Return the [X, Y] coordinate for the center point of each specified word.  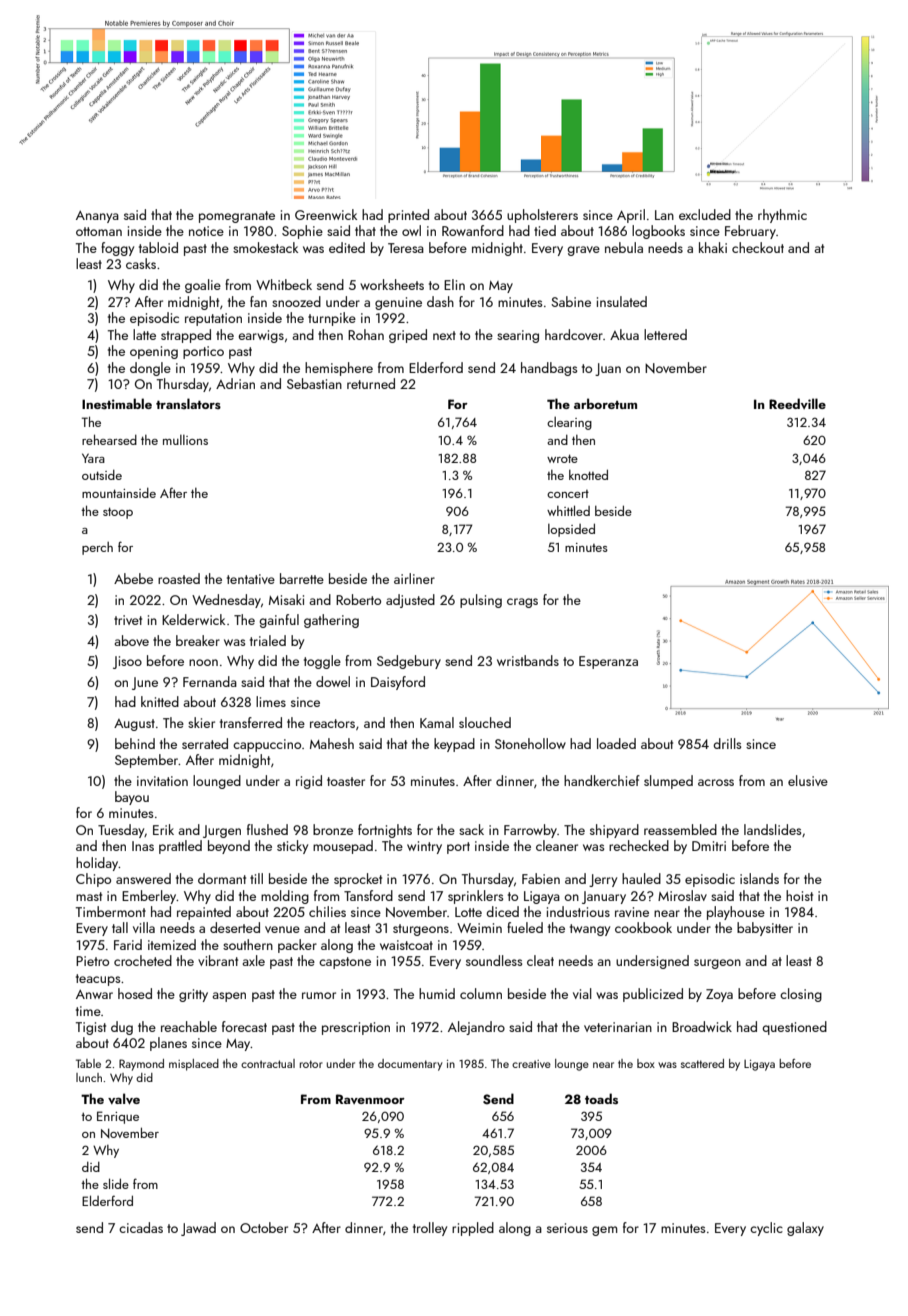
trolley [430, 1229]
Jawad [198, 1229]
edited [347, 247]
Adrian [235, 383]
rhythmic [782, 216]
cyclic [766, 1229]
